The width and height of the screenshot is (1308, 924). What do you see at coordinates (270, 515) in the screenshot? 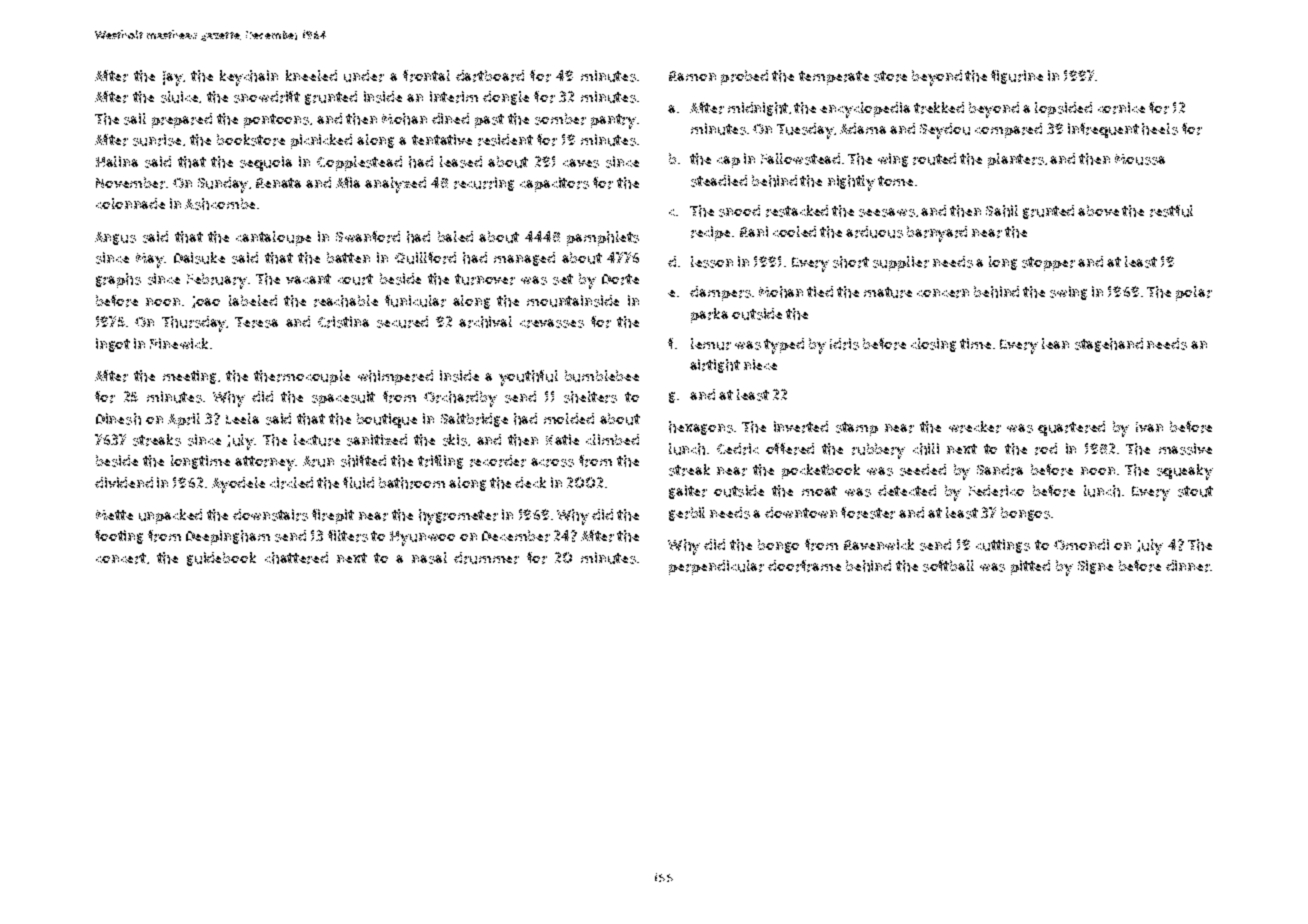
I see `downstairs` at bounding box center [270, 515].
